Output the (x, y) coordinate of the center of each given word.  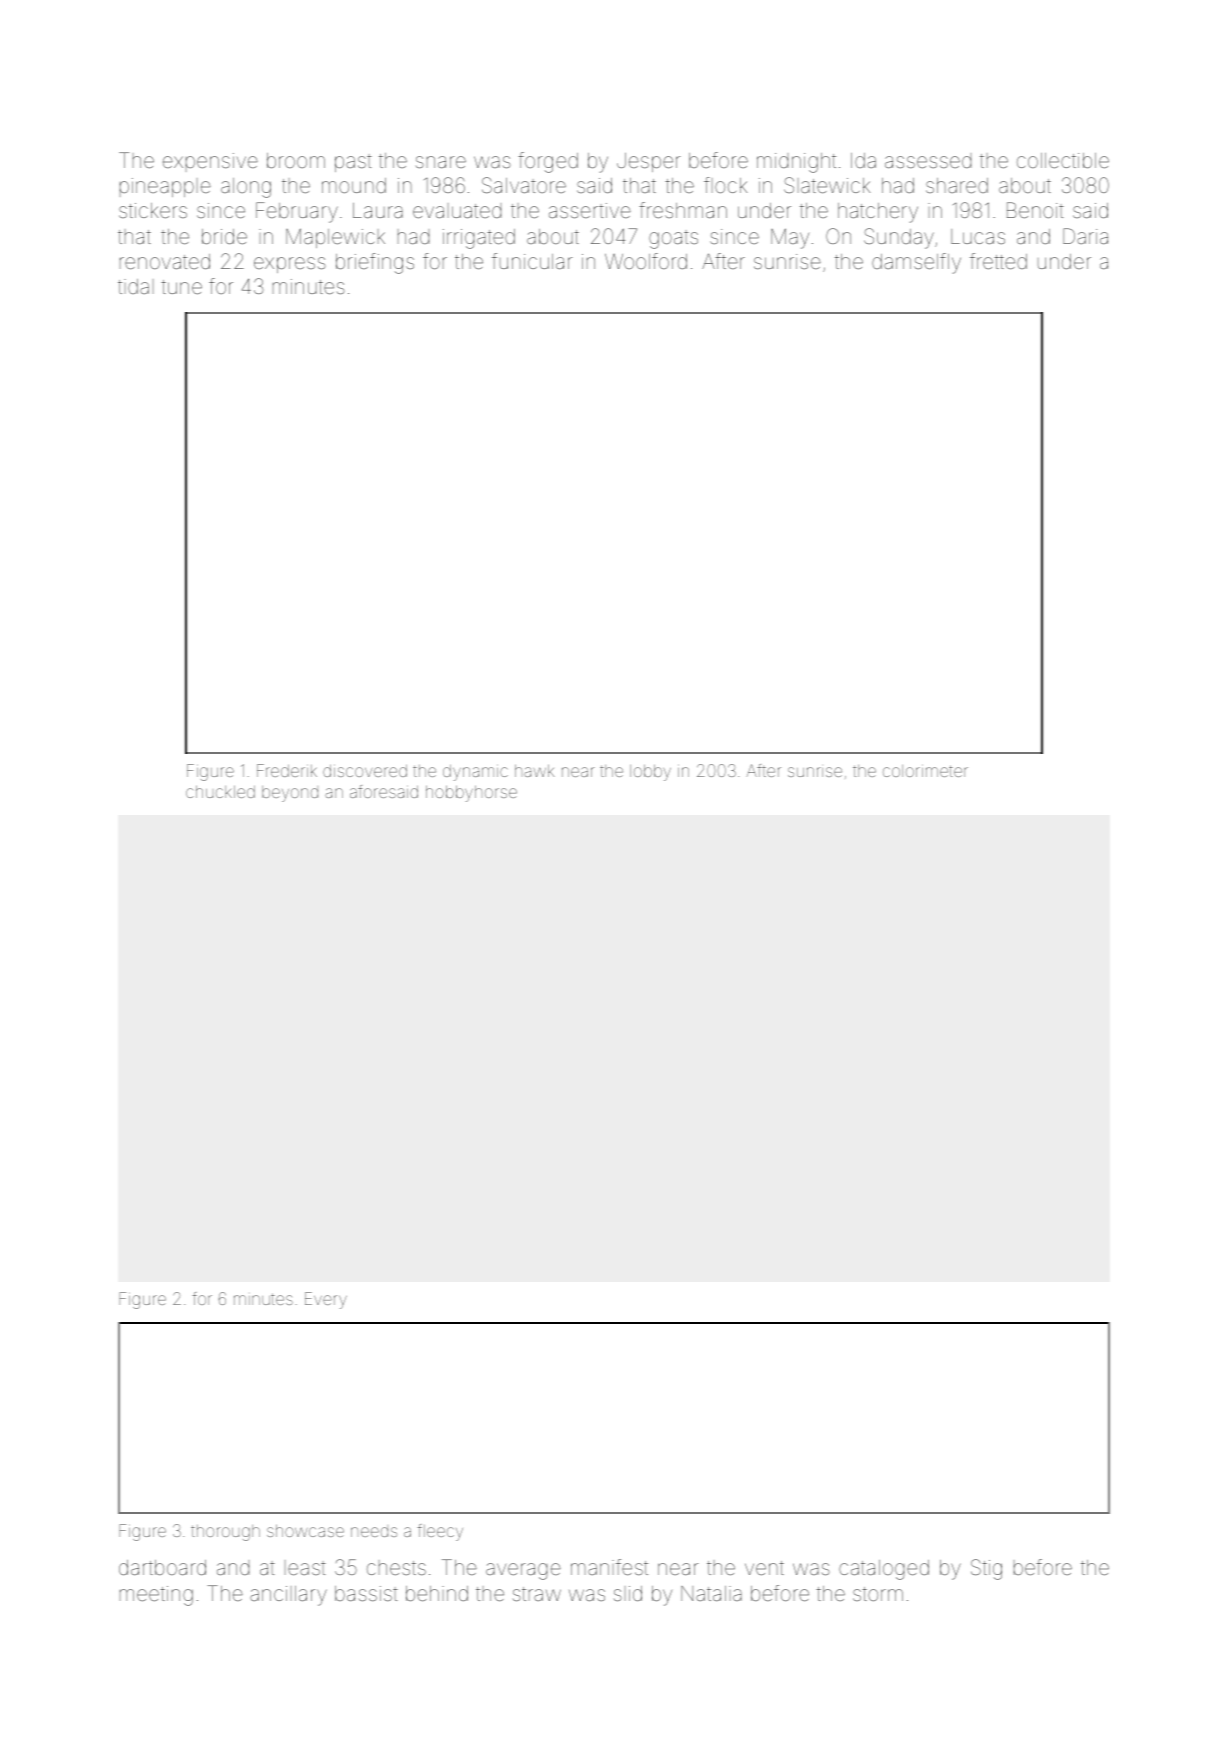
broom (296, 160)
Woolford (646, 261)
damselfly (916, 263)
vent (764, 1568)
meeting (156, 1596)
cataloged (884, 1570)
